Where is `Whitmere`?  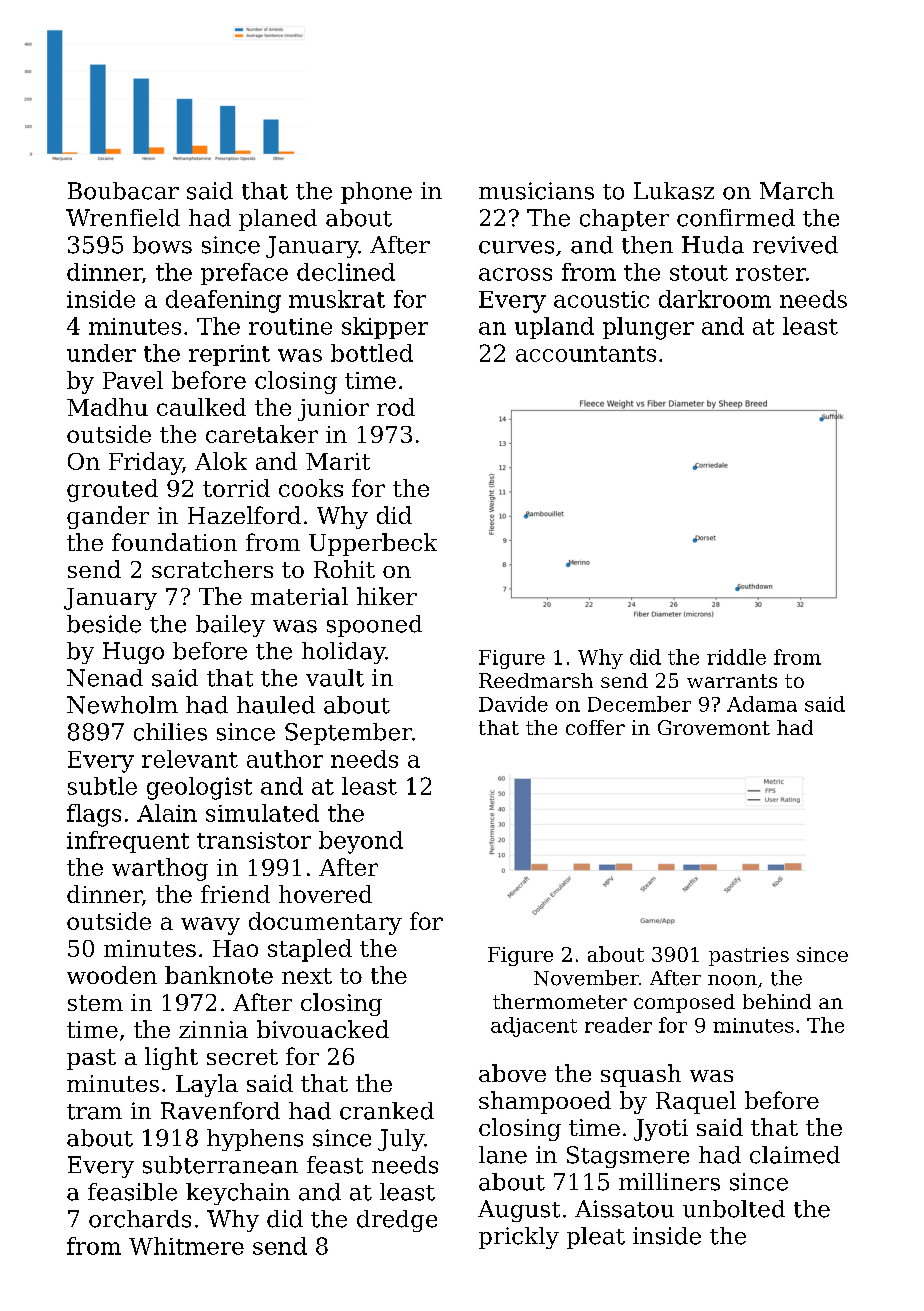
Whitmere is located at coordinates (186, 1246).
